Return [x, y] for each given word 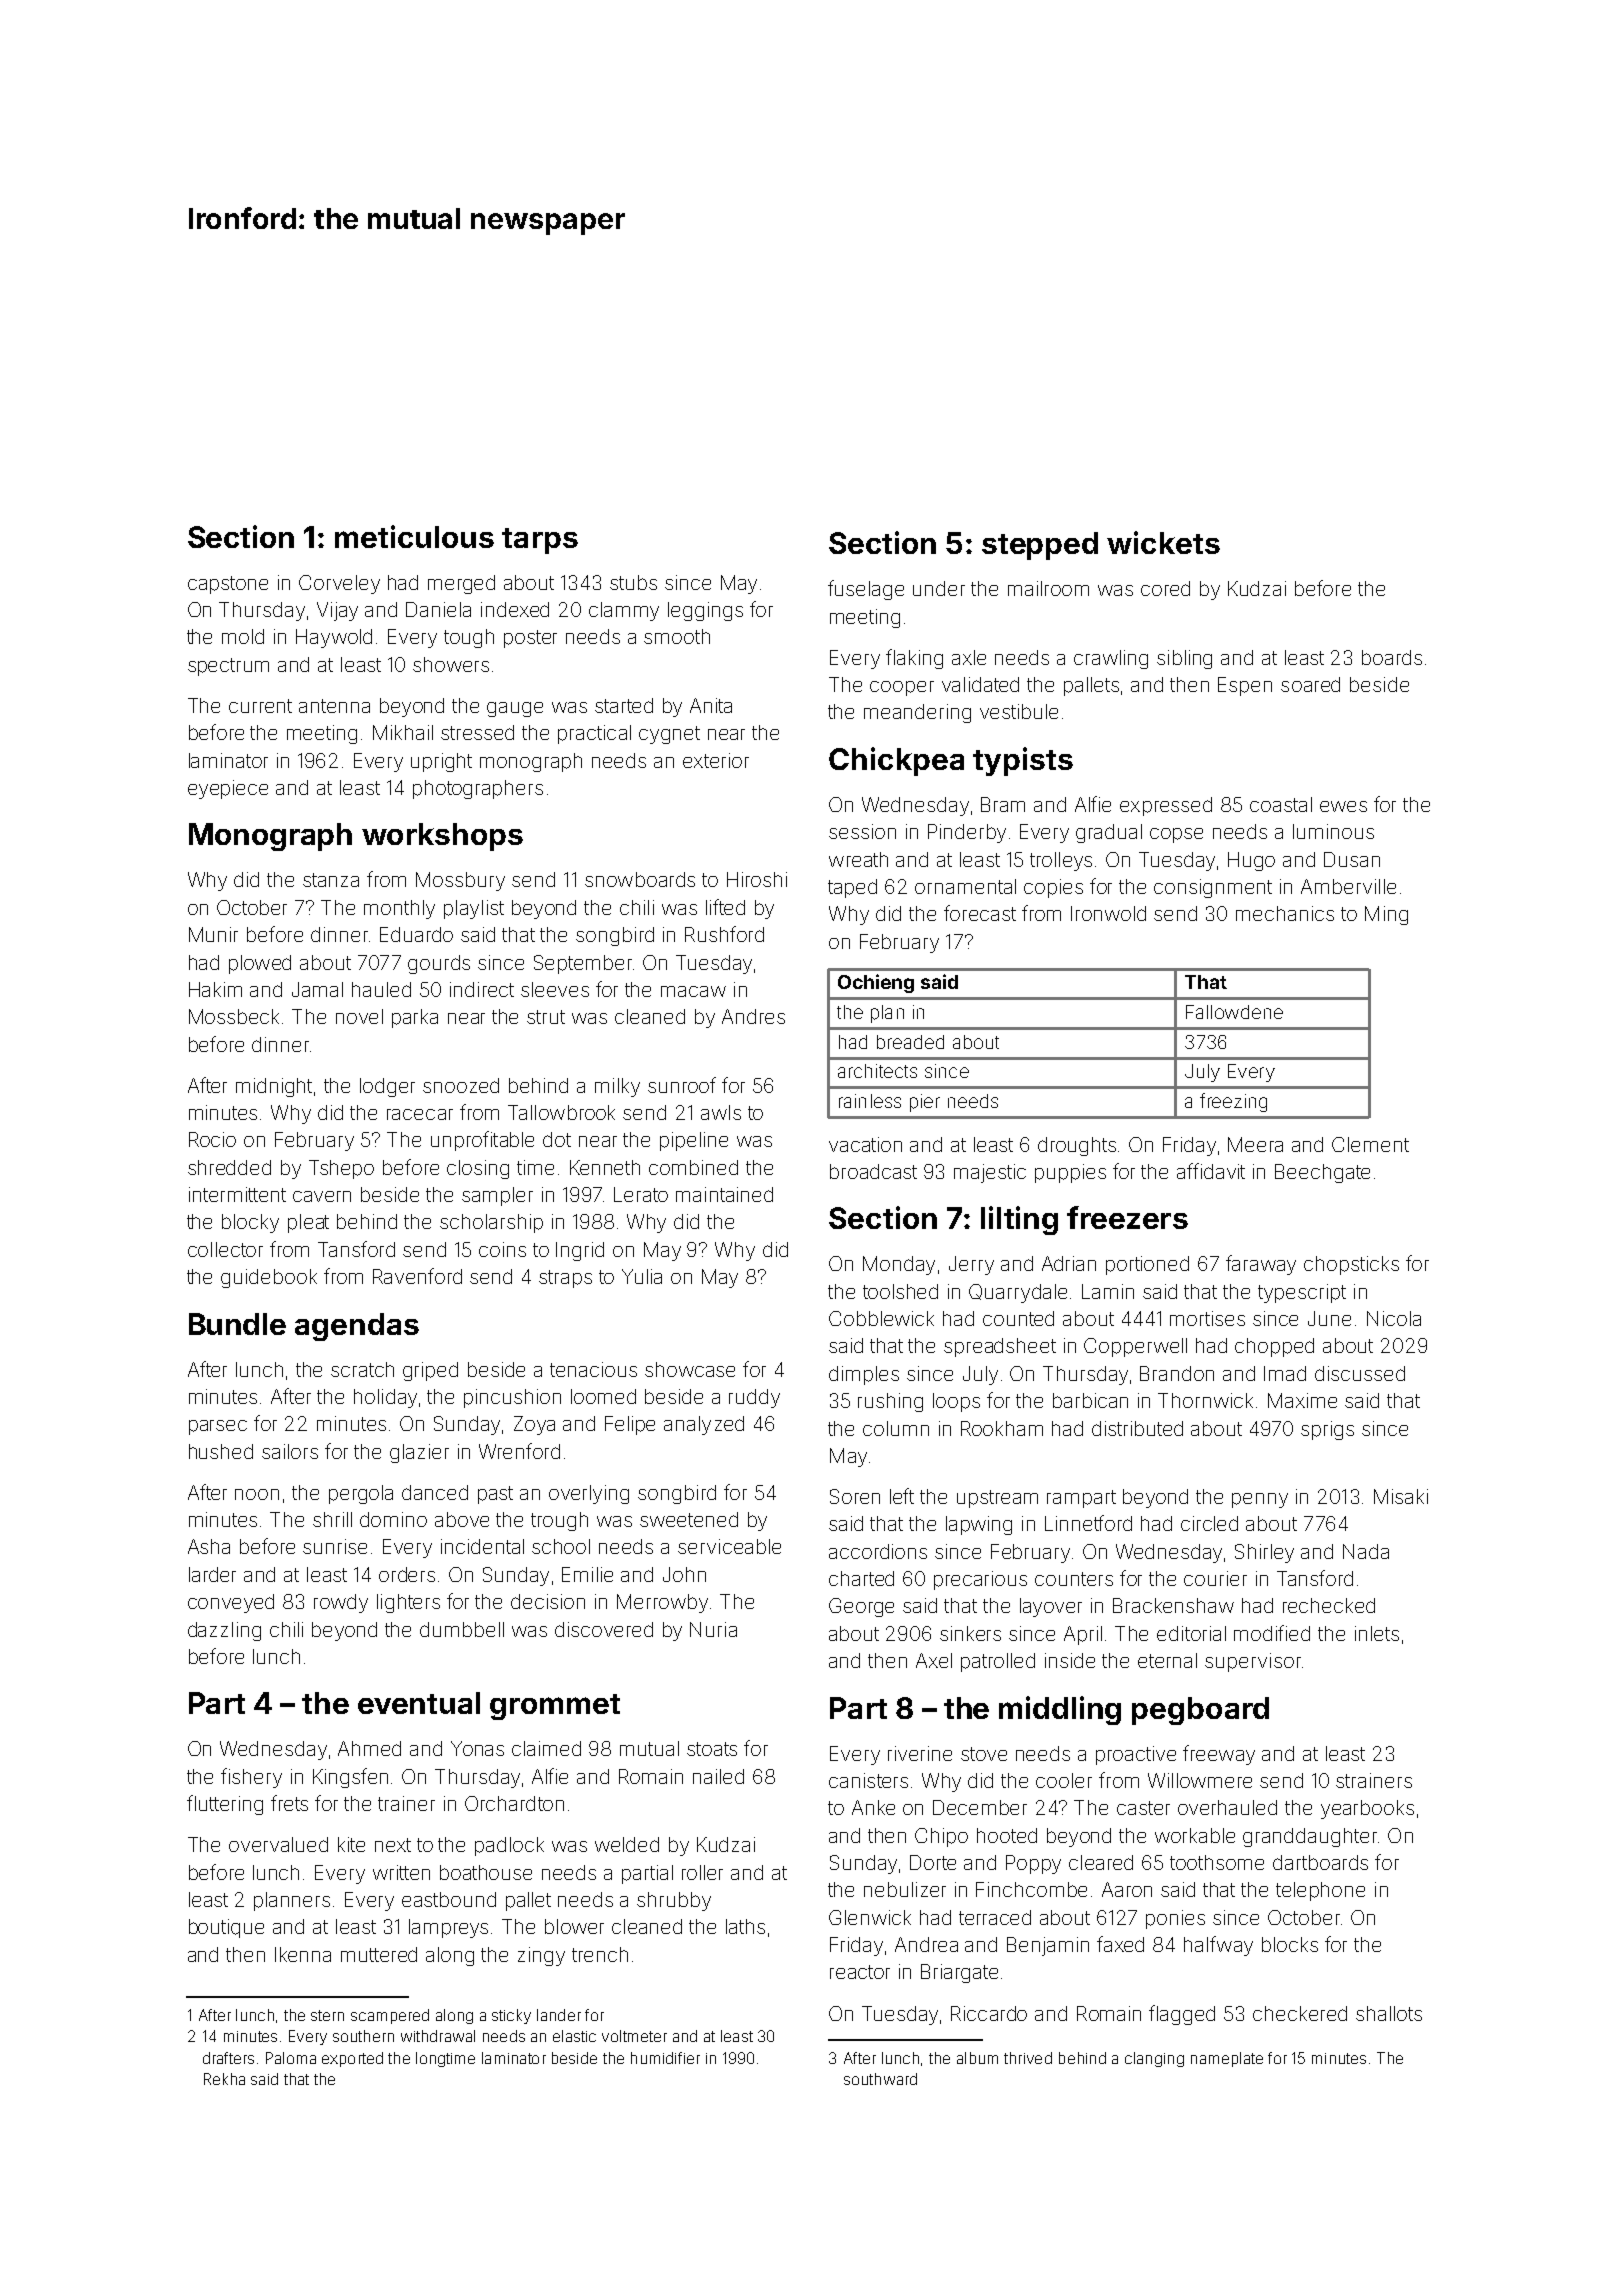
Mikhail [403, 732]
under [939, 588]
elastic [574, 2036]
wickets [1163, 542]
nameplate [1227, 2059]
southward [880, 2079]
